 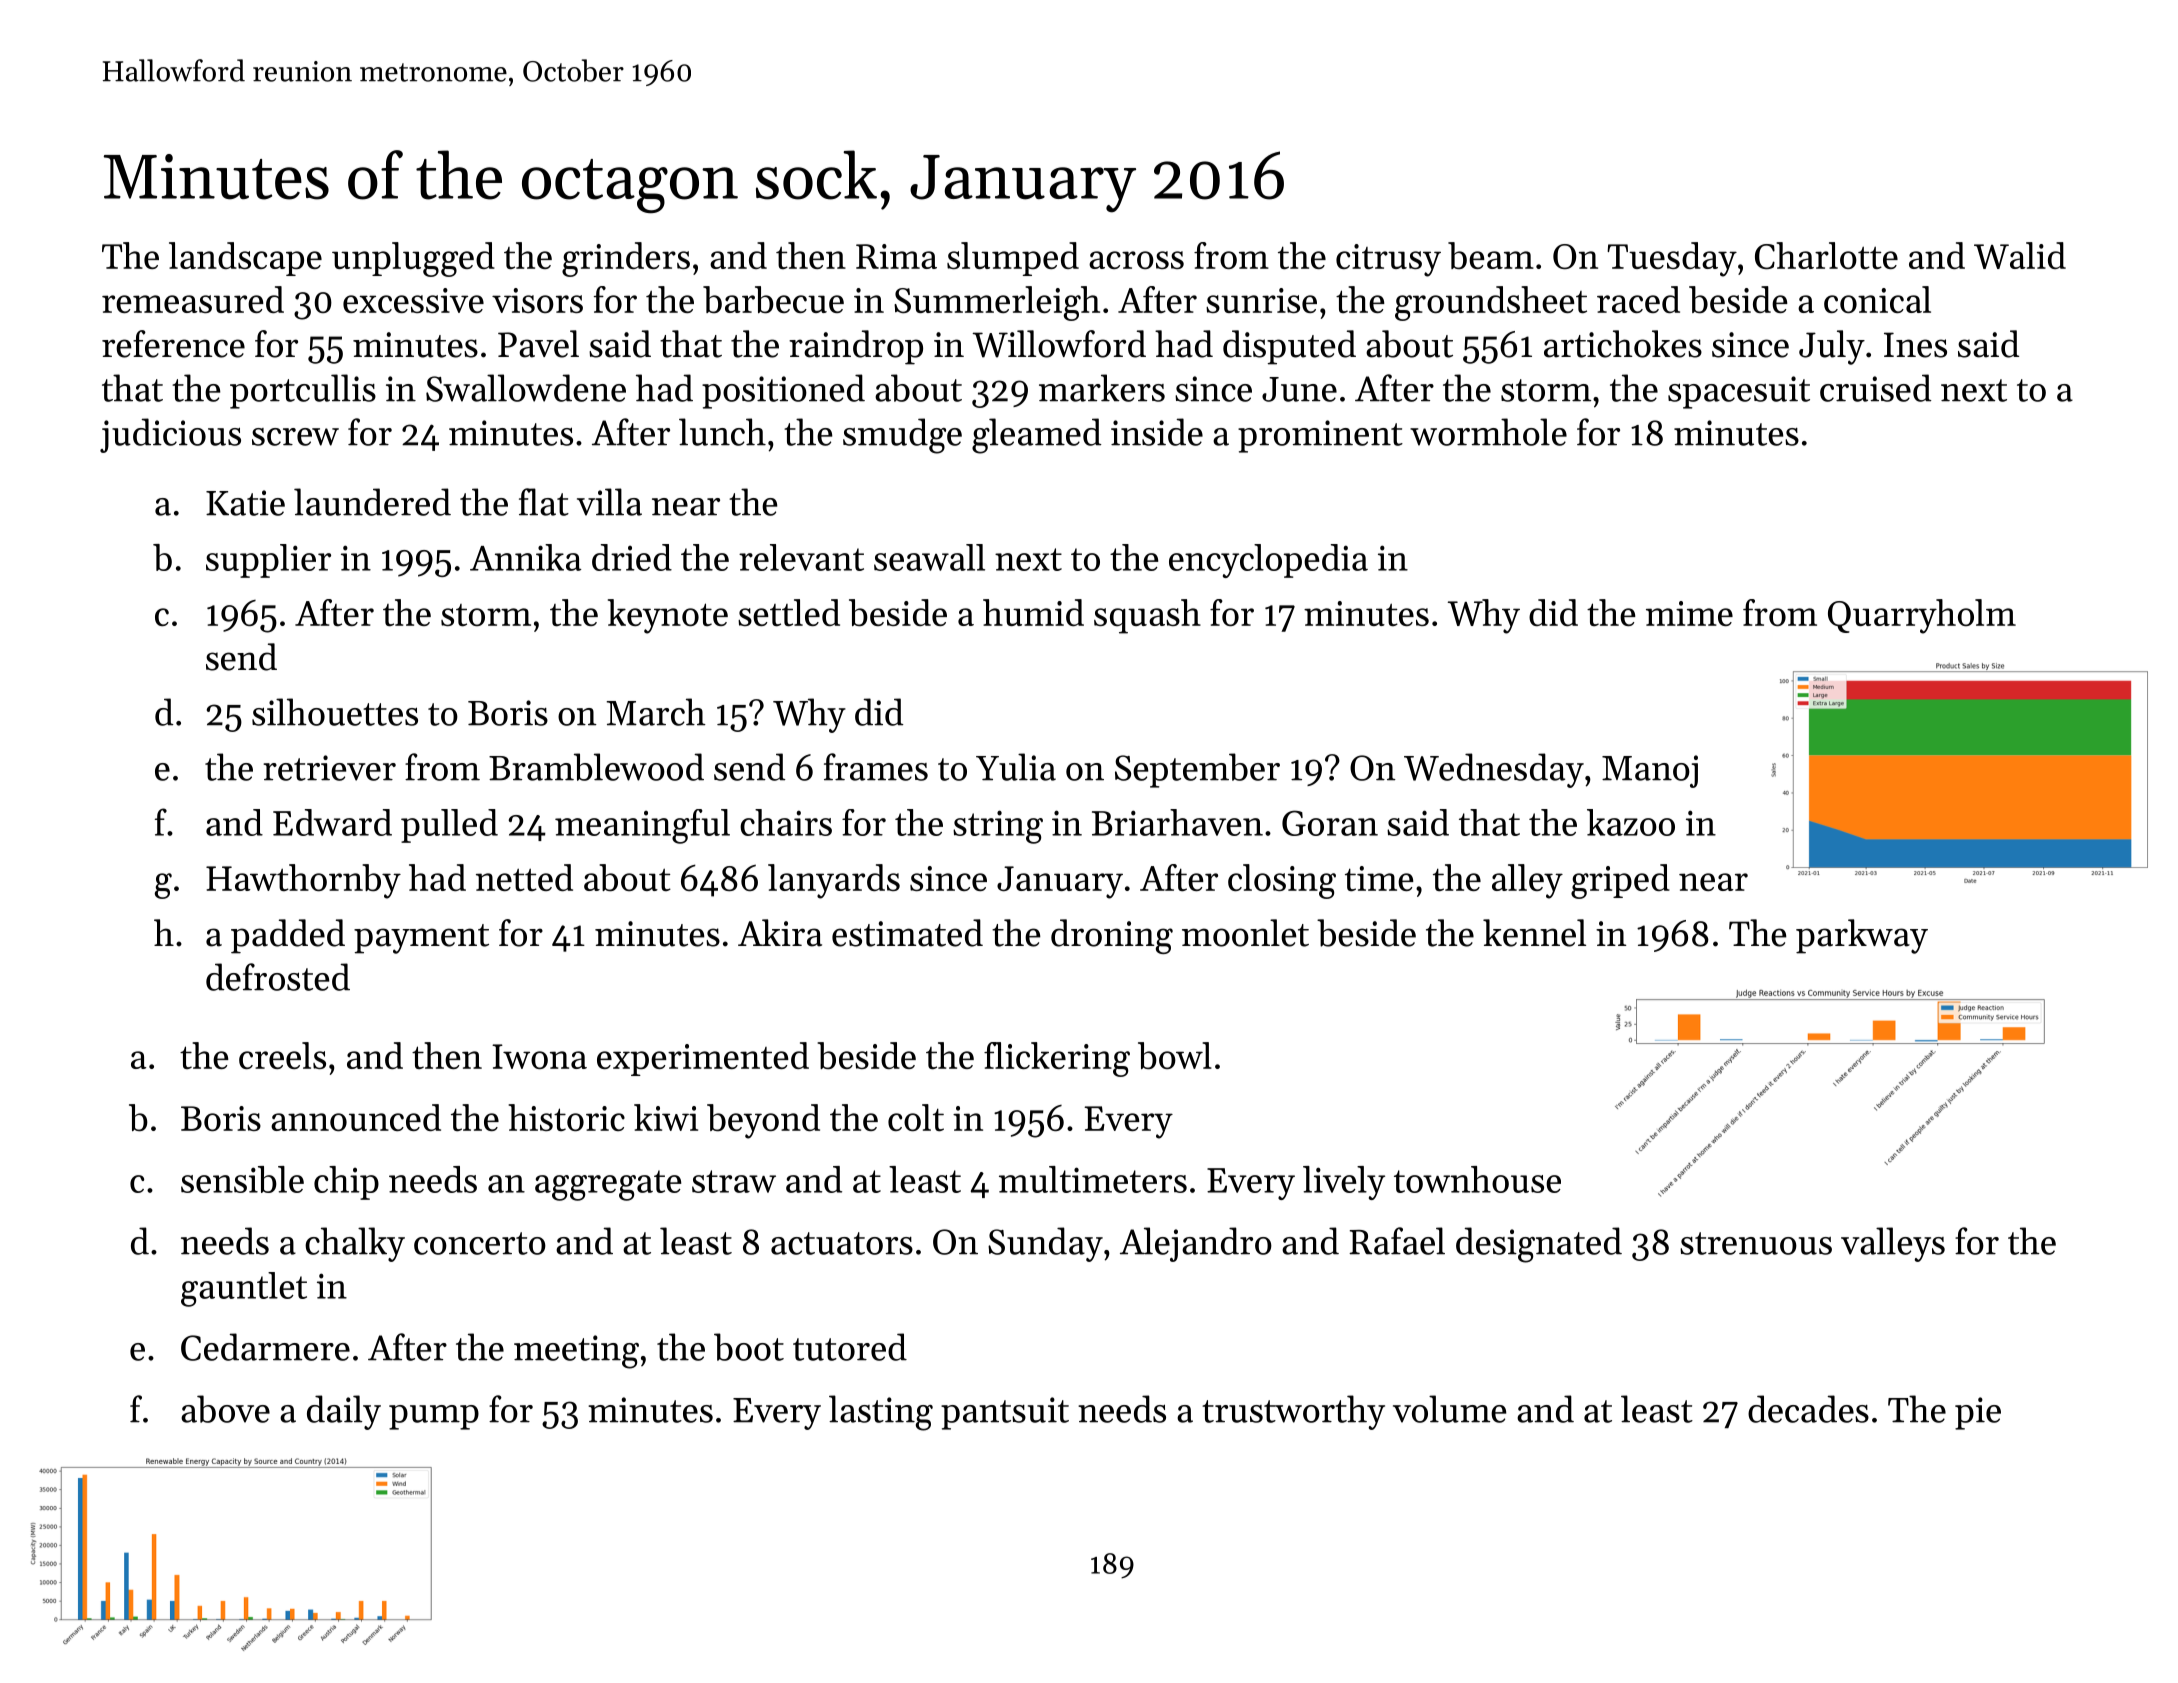 I want to click on defrosted, so click(x=278, y=977).
